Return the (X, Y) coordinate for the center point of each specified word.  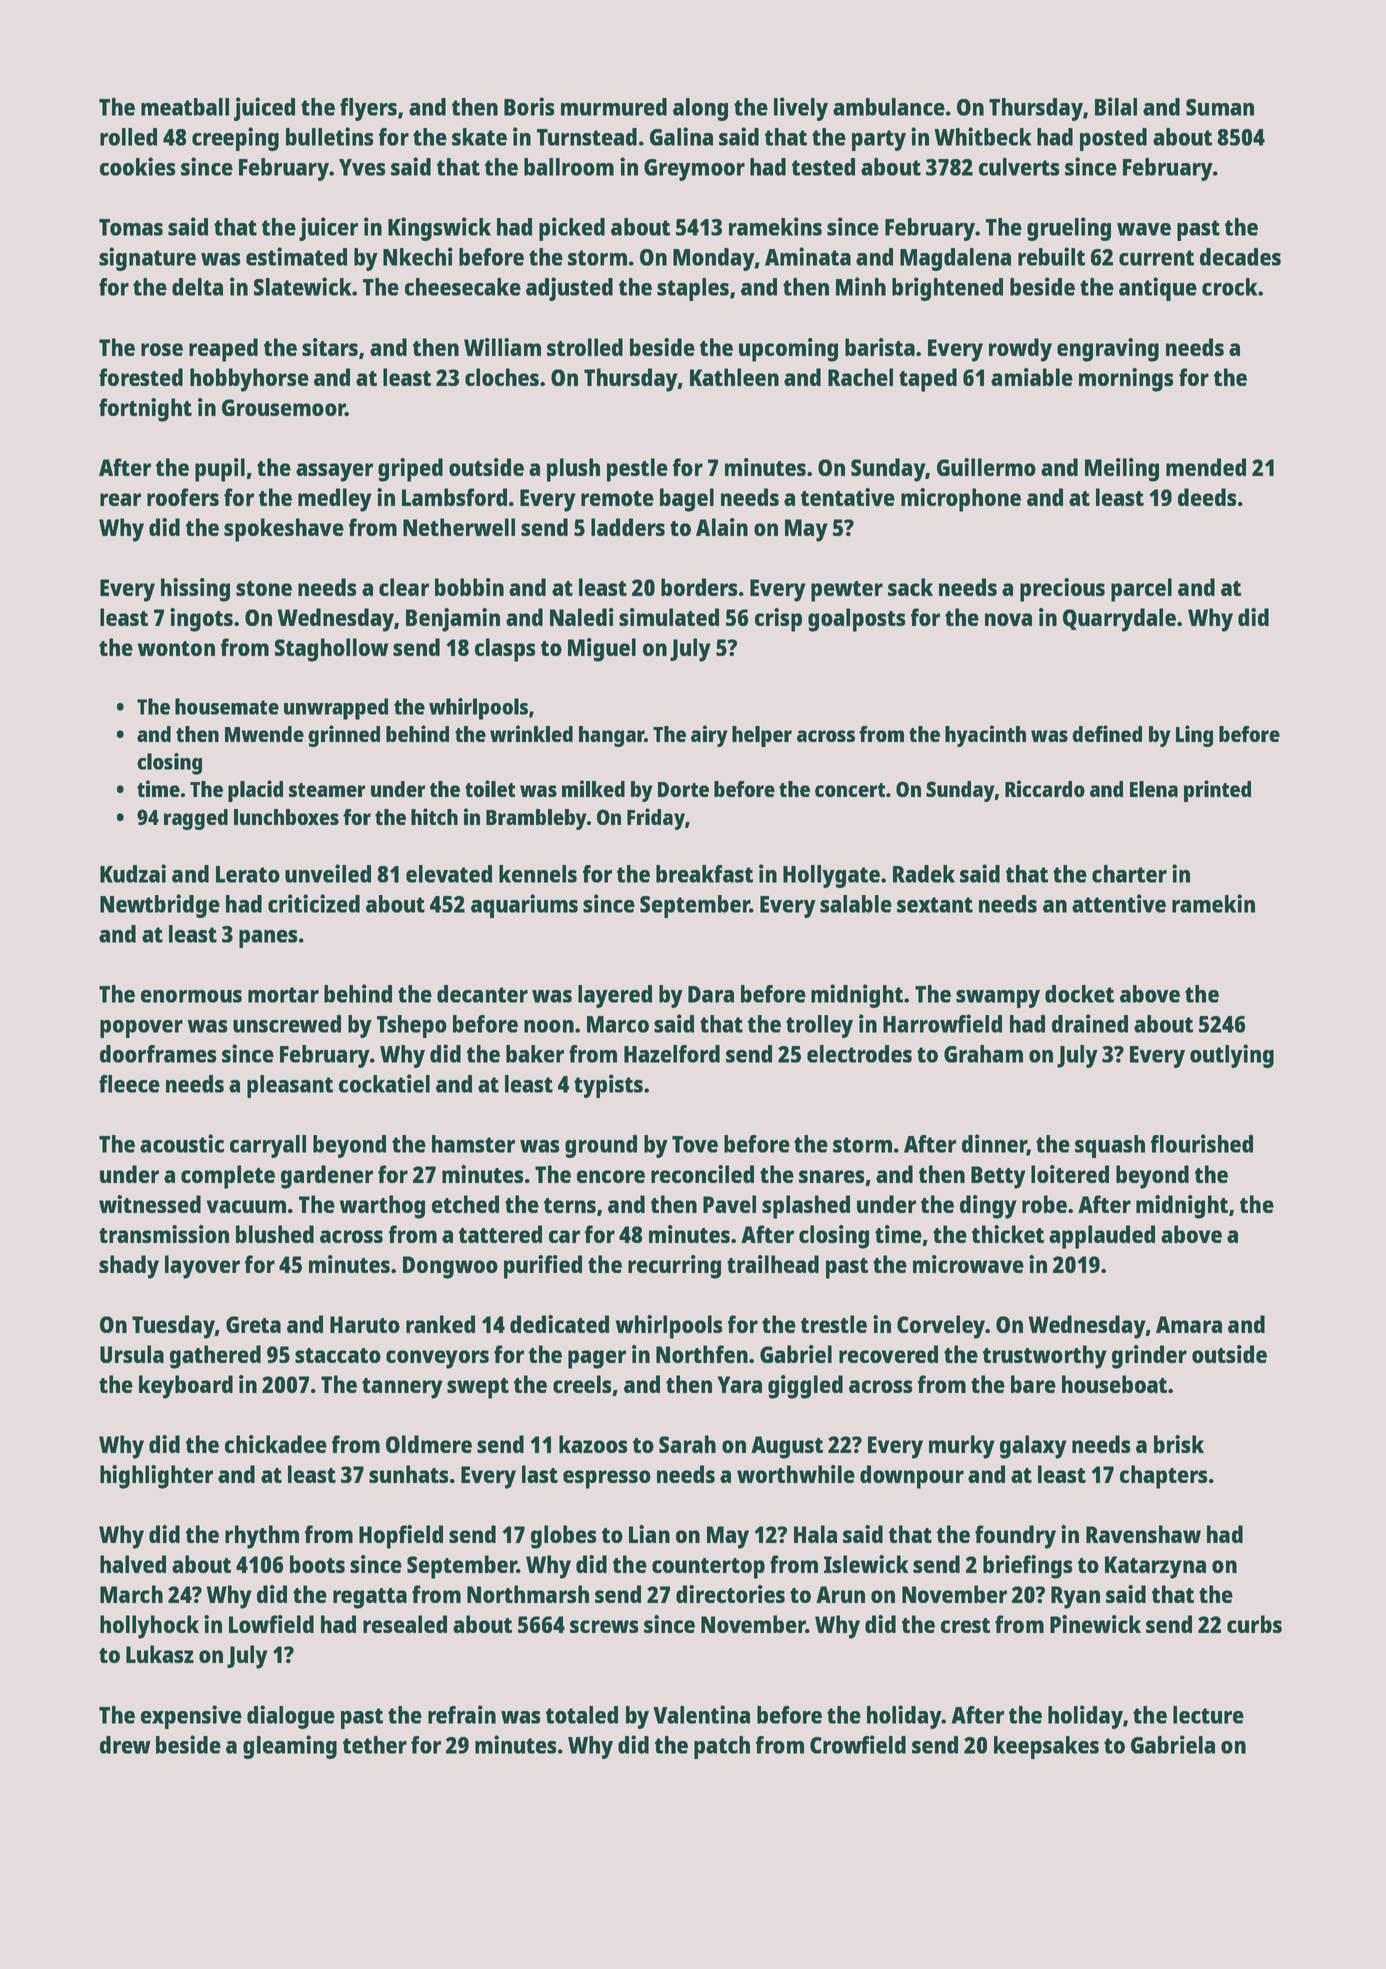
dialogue (291, 1717)
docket (1079, 994)
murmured (614, 107)
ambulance (889, 107)
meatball (185, 107)
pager (597, 1359)
